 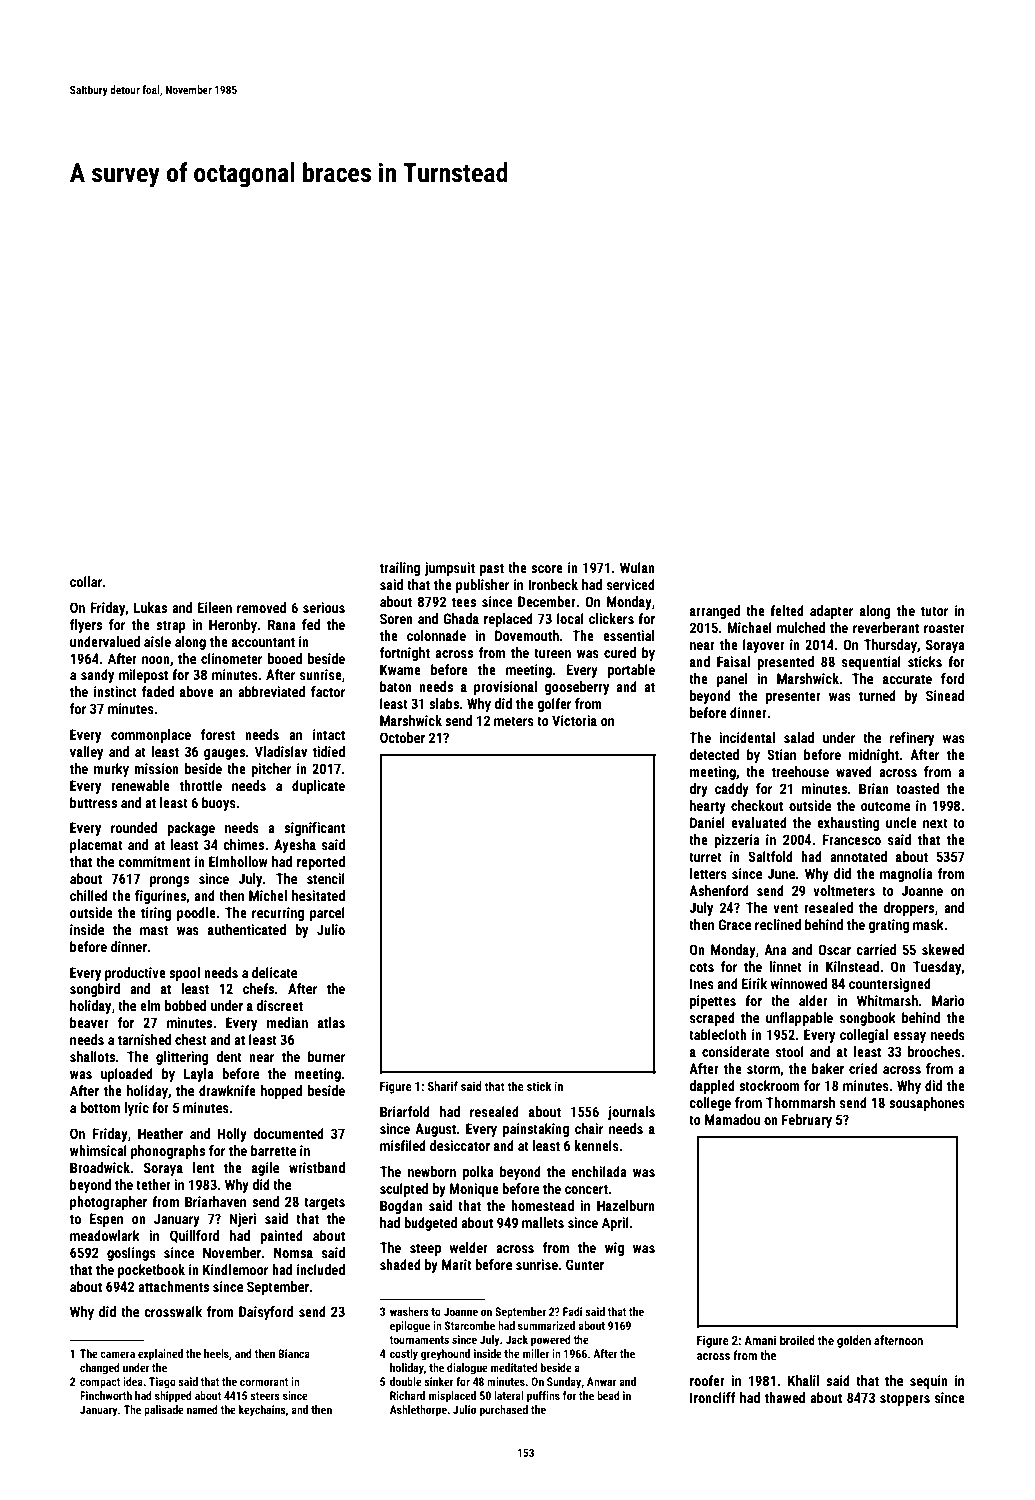 I want to click on journals, so click(x=631, y=1113).
